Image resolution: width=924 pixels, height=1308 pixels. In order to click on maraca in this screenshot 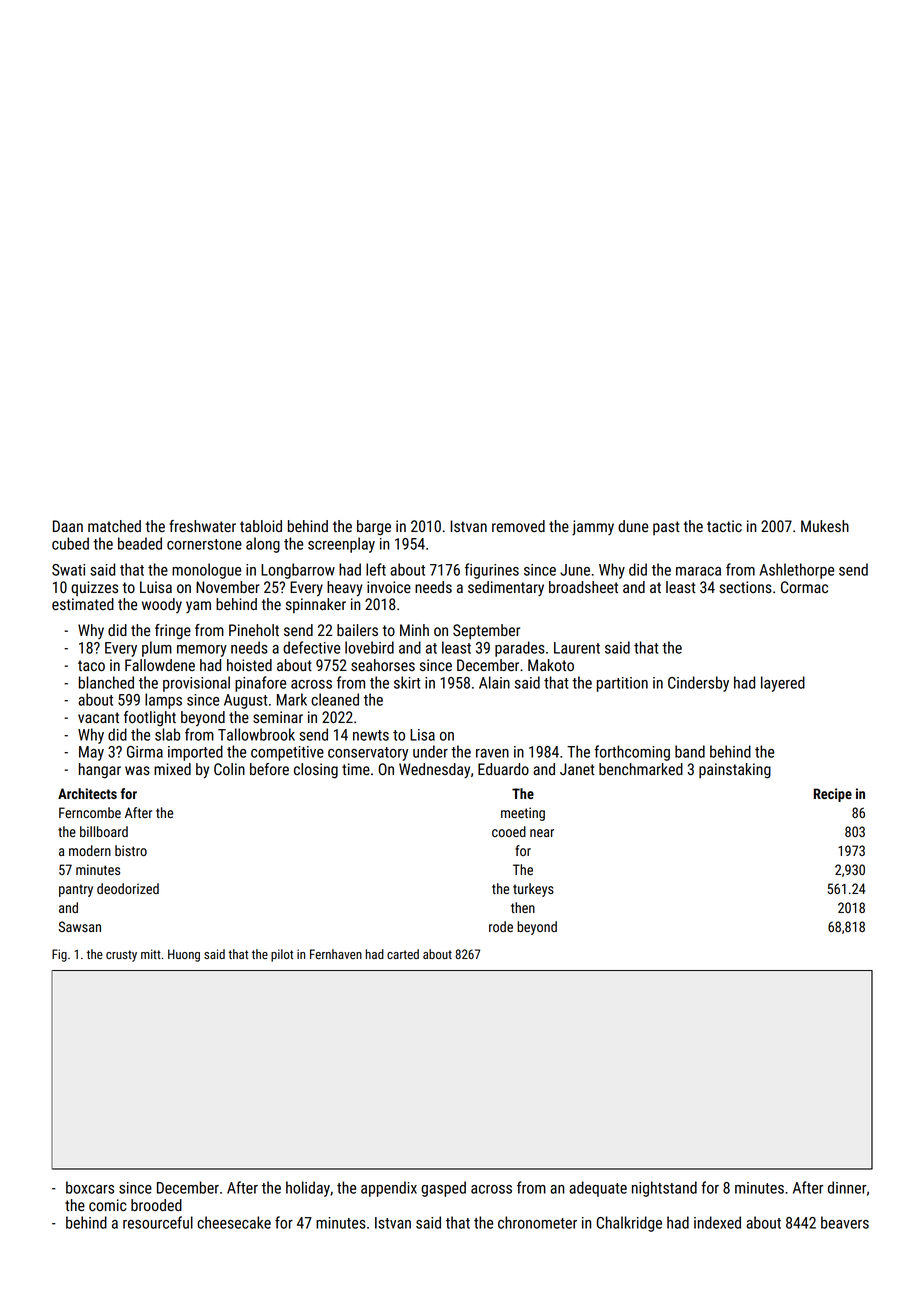, I will do `click(698, 571)`.
